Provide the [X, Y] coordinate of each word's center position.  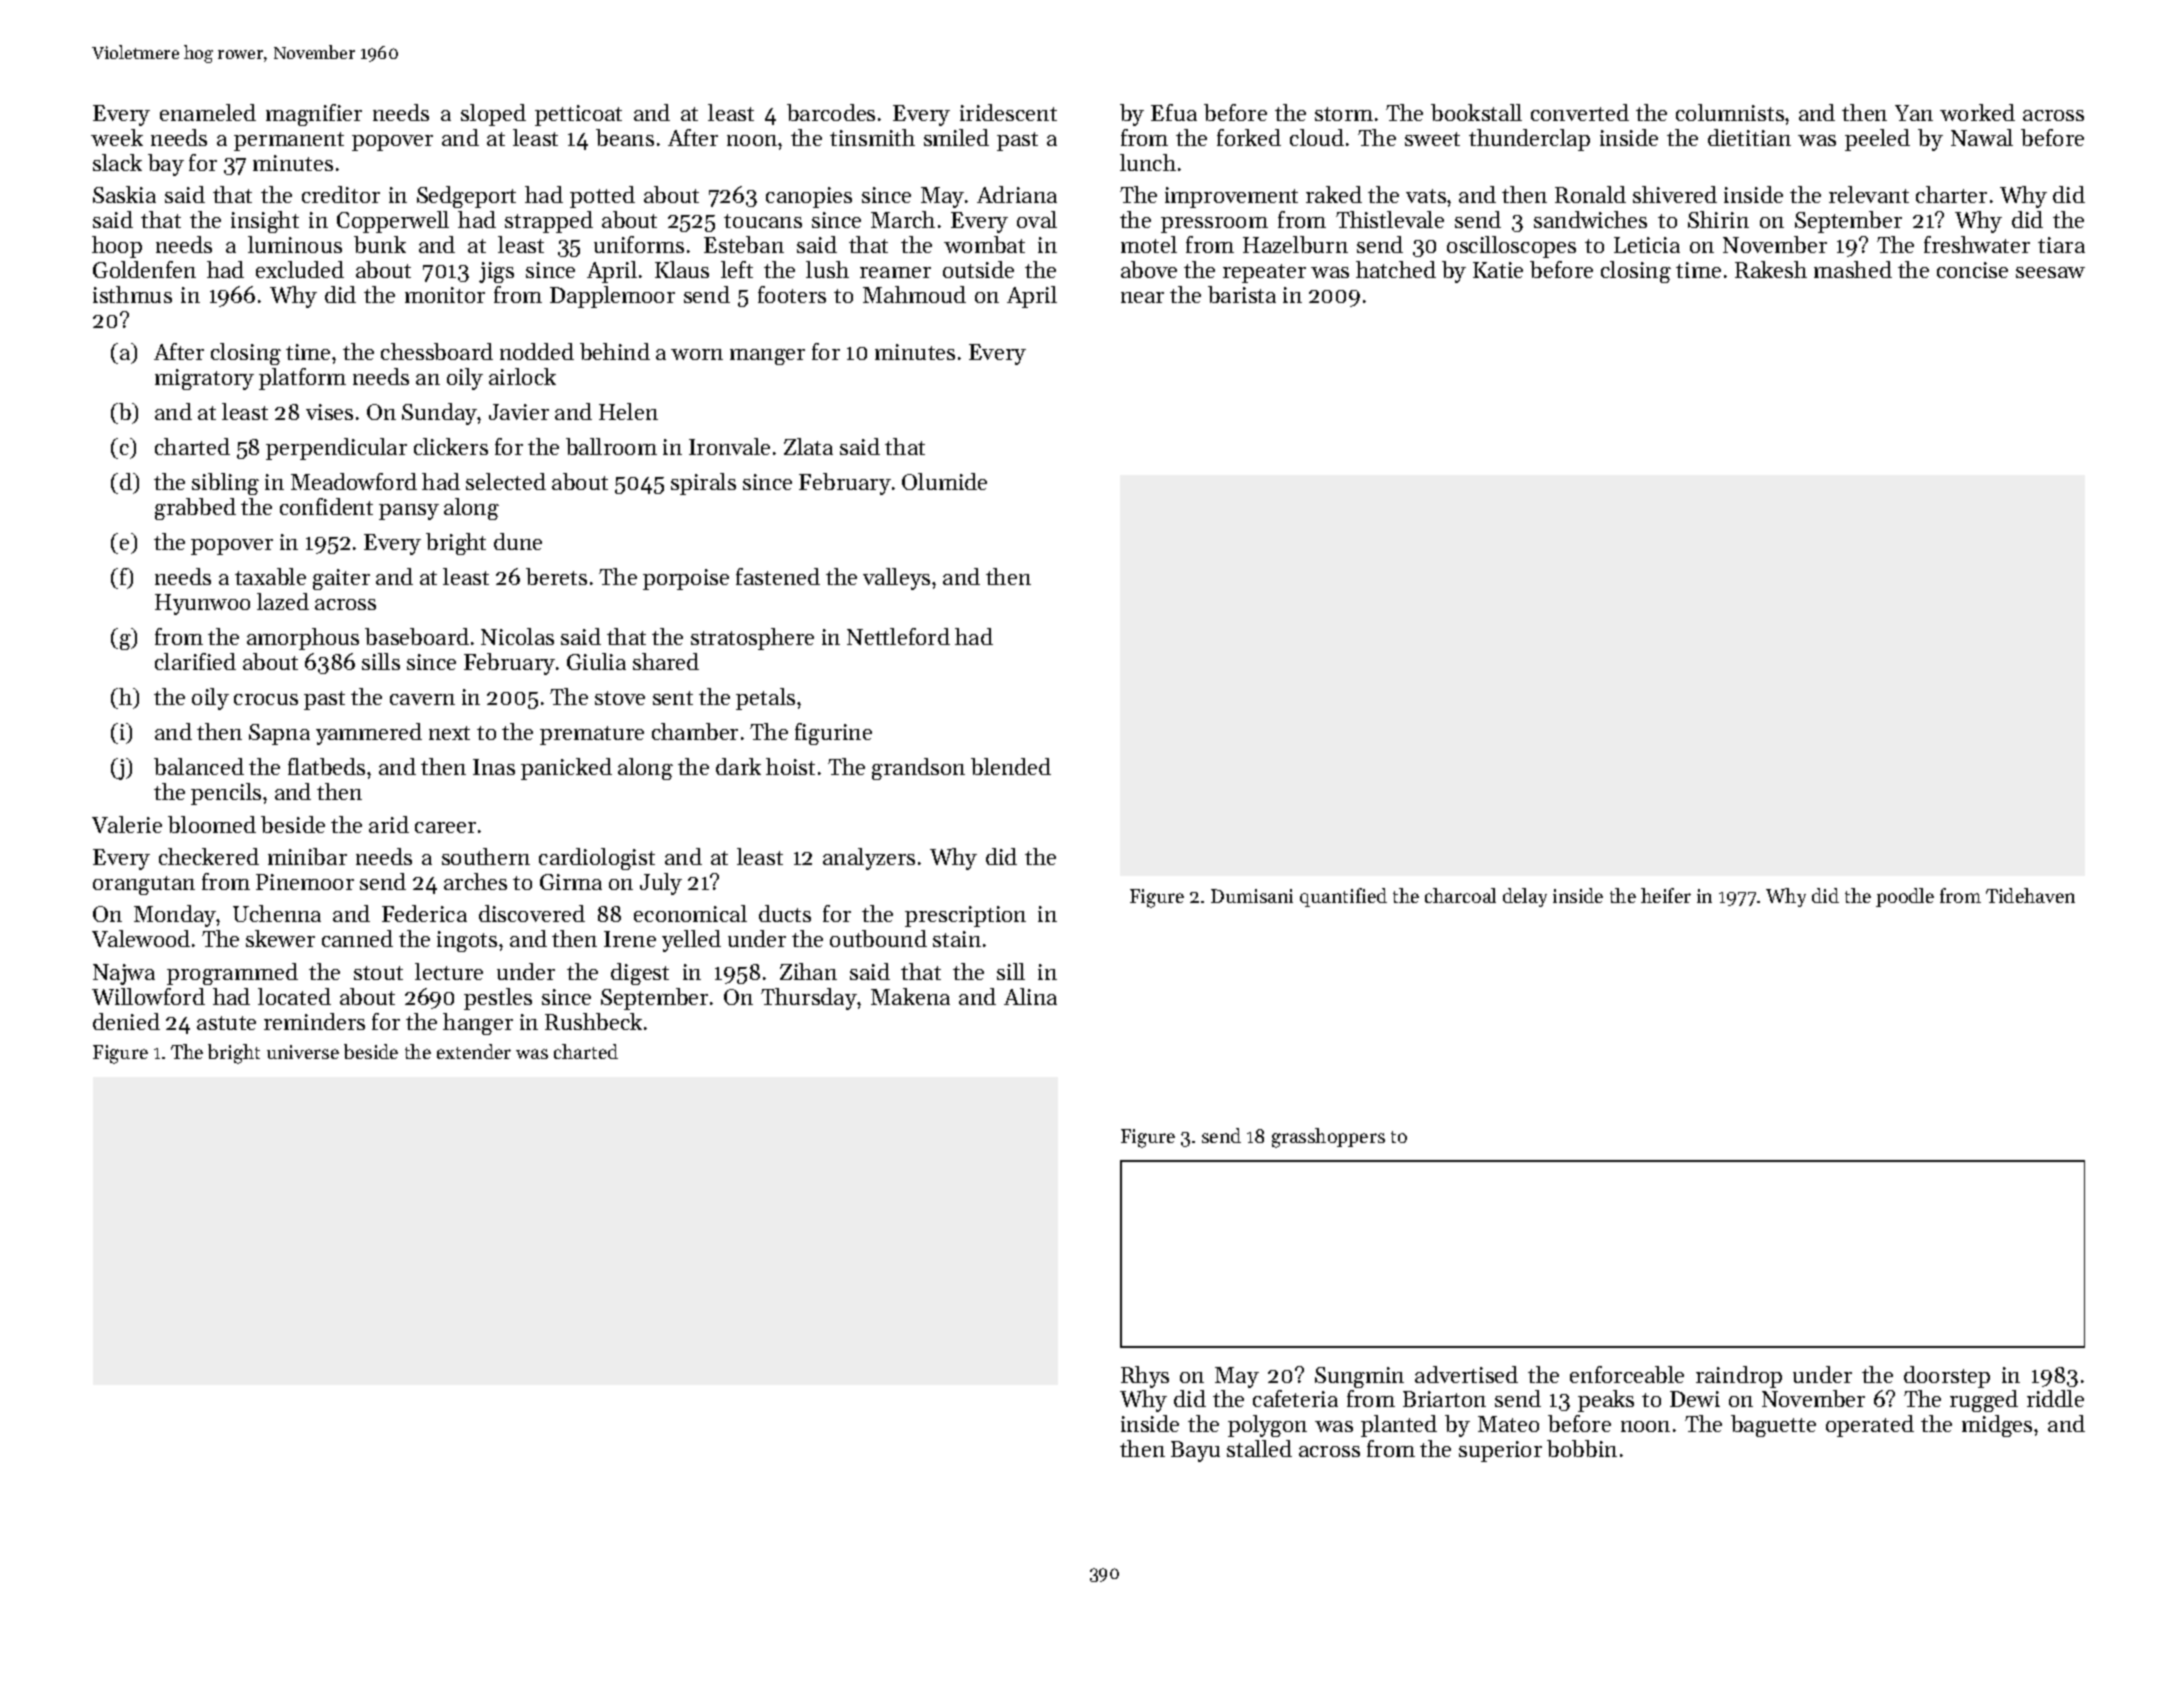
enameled [208, 112]
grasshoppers [1328, 1138]
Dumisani [1252, 896]
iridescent [1008, 112]
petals [765, 699]
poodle [1905, 897]
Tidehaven [2030, 895]
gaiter [341, 579]
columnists [1730, 112]
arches [475, 881]
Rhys [1145, 1377]
